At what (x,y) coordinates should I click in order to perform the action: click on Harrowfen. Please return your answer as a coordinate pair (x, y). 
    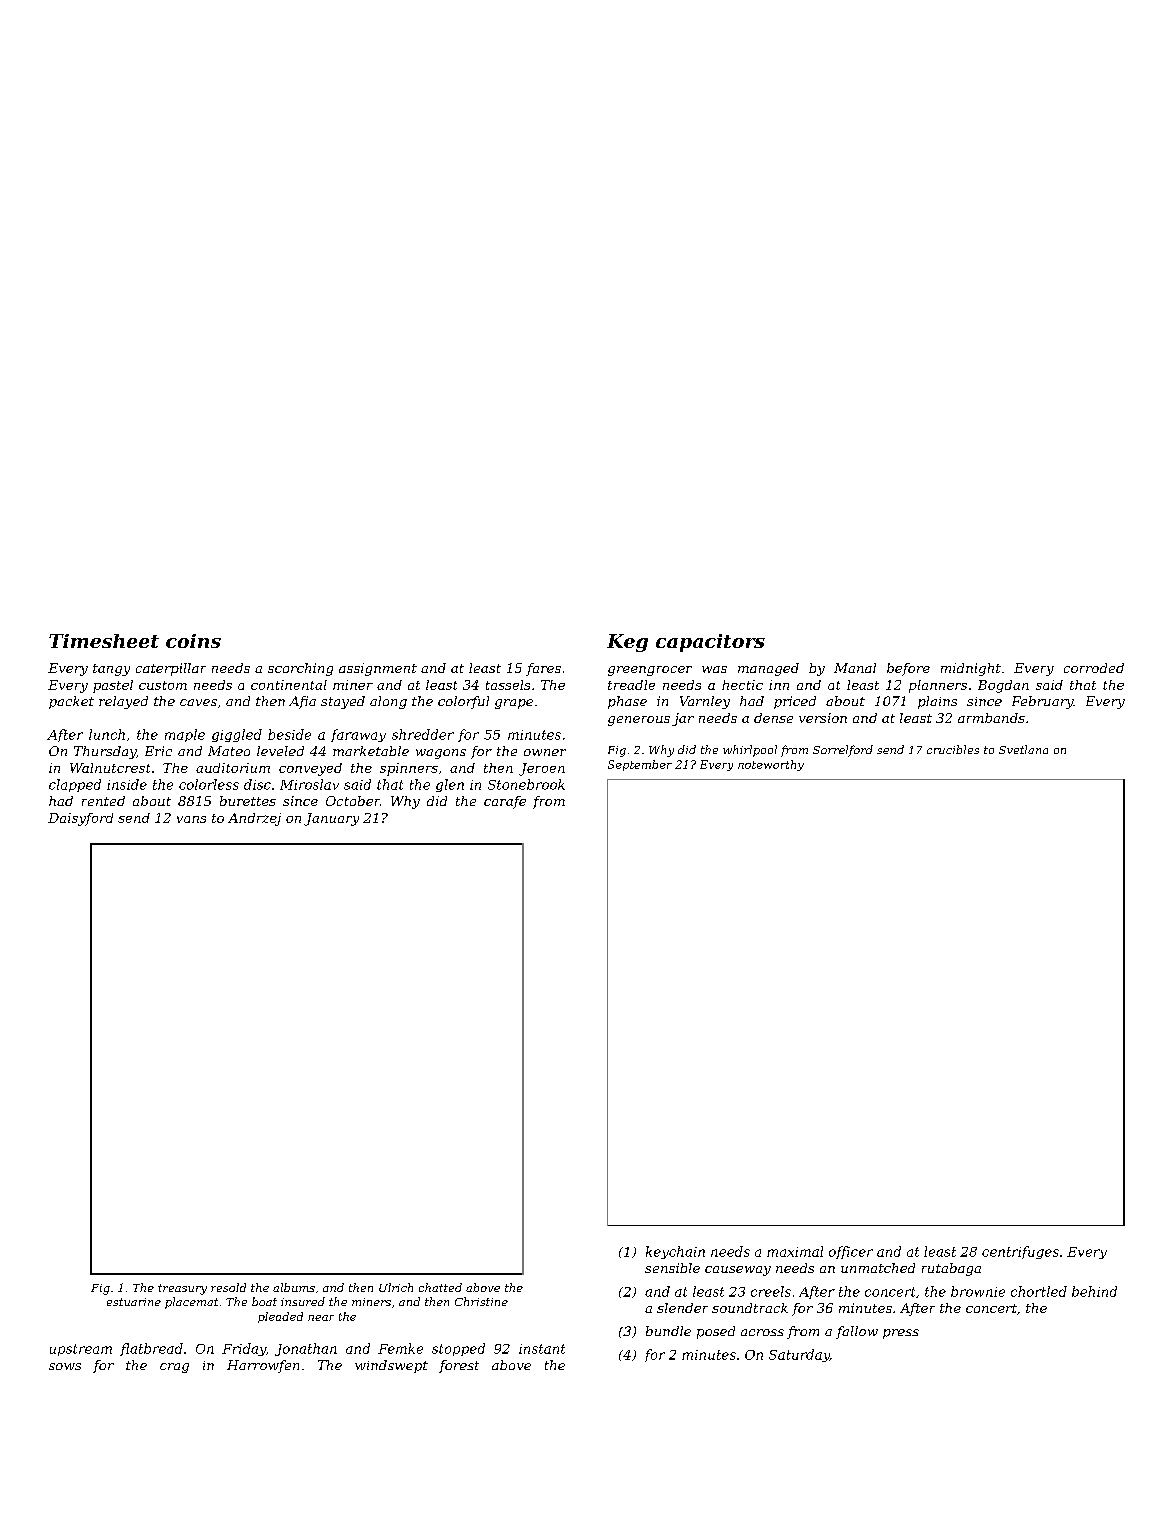
    Looking at the image, I should click on (263, 1366).
